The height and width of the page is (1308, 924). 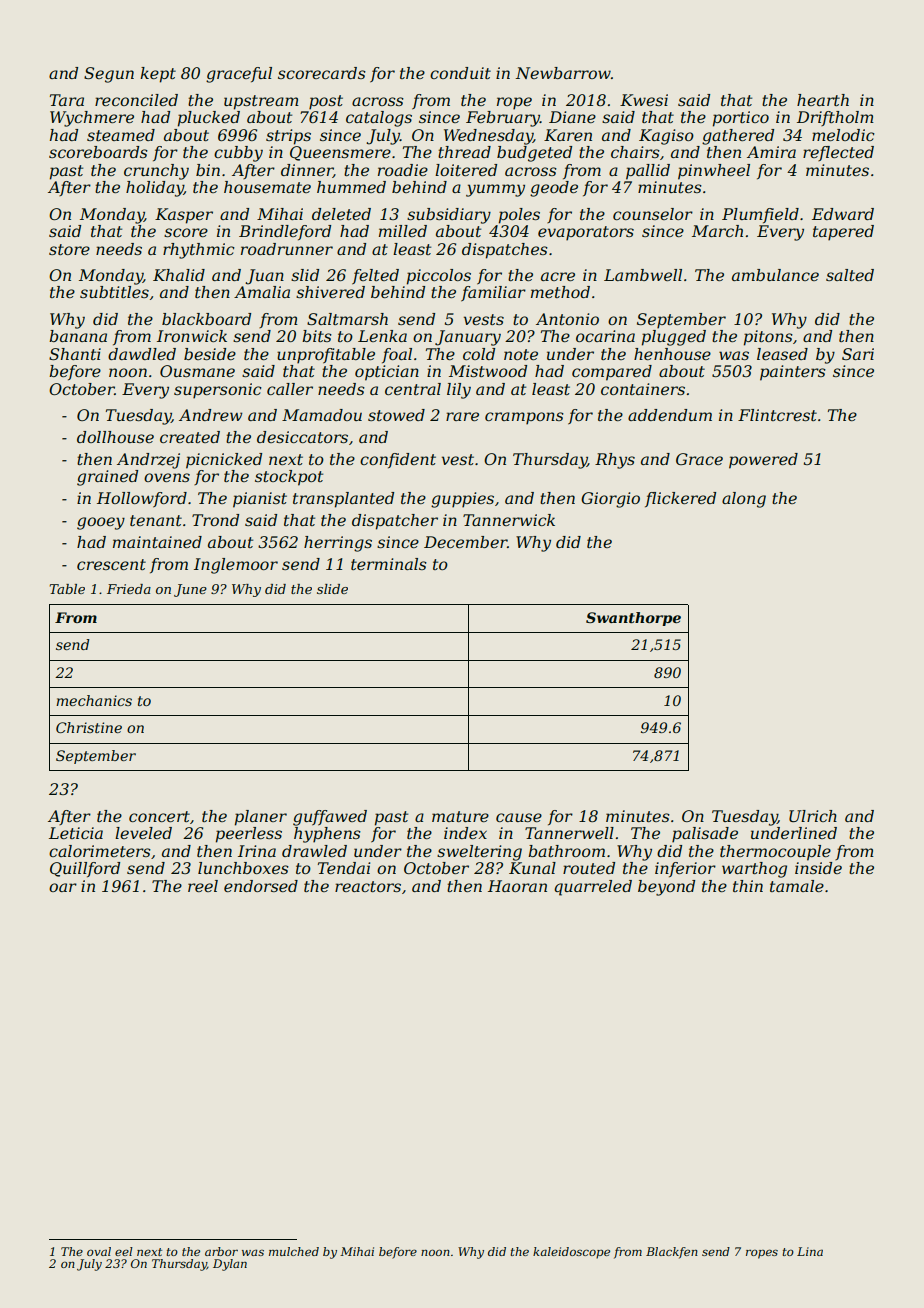 What do you see at coordinates (99, 1251) in the page?
I see `oval` at bounding box center [99, 1251].
